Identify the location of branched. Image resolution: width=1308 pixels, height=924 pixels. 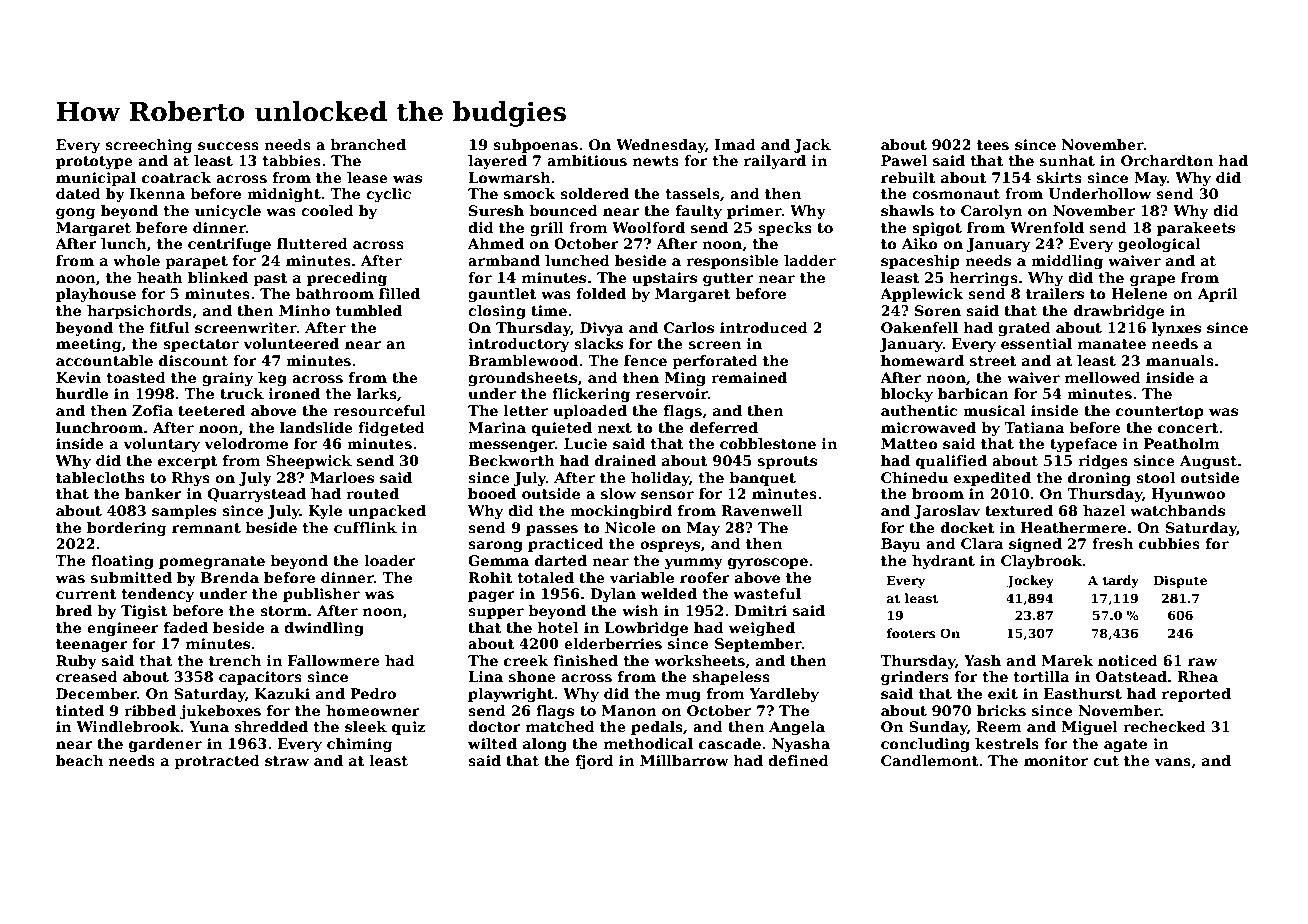
(368, 144).
